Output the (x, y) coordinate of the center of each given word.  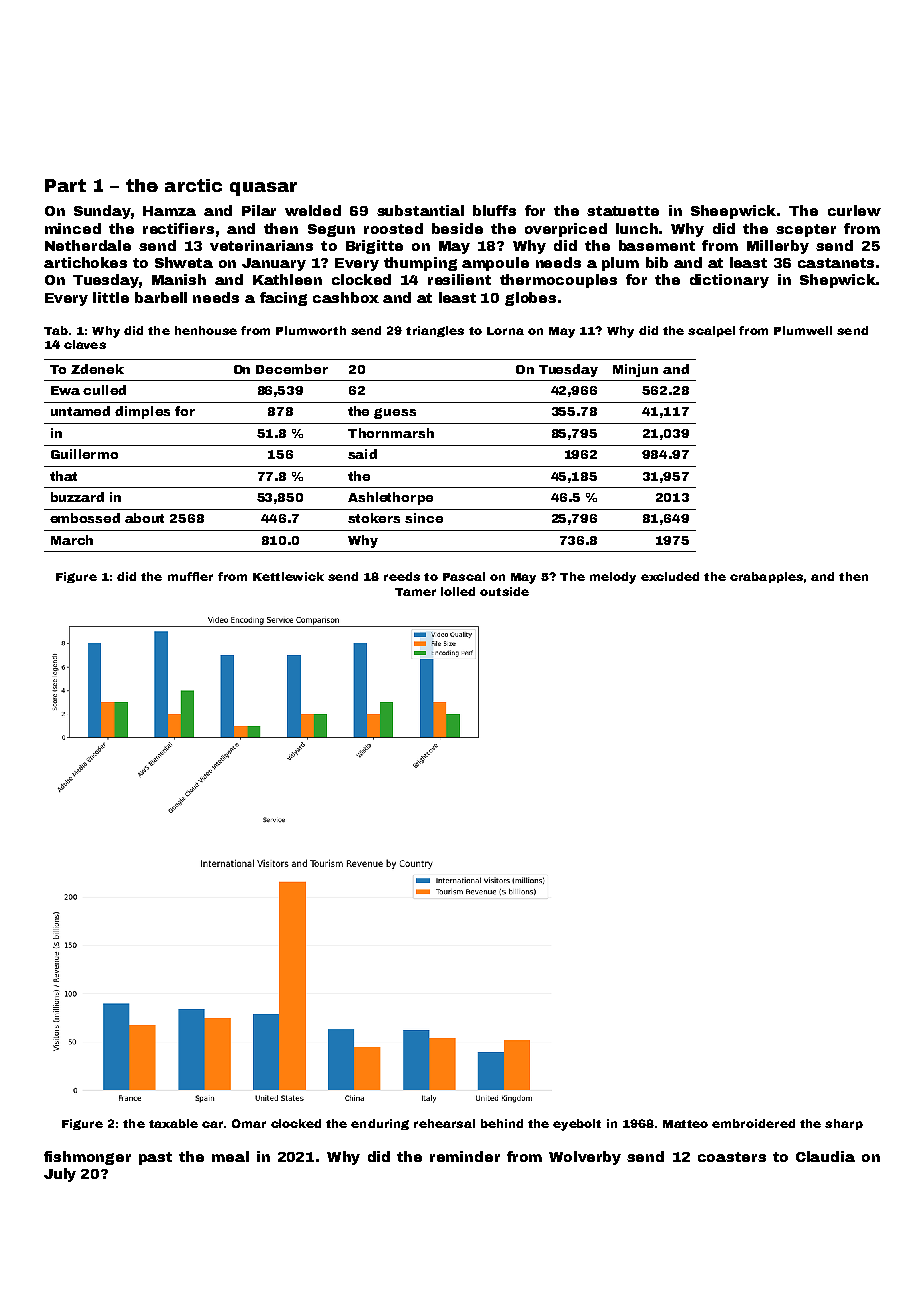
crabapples (766, 577)
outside (504, 591)
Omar (249, 1123)
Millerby (778, 247)
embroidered (753, 1123)
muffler (190, 576)
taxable (173, 1123)
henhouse (206, 330)
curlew (854, 210)
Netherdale (88, 245)
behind (502, 1123)
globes (530, 299)
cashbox (346, 297)
